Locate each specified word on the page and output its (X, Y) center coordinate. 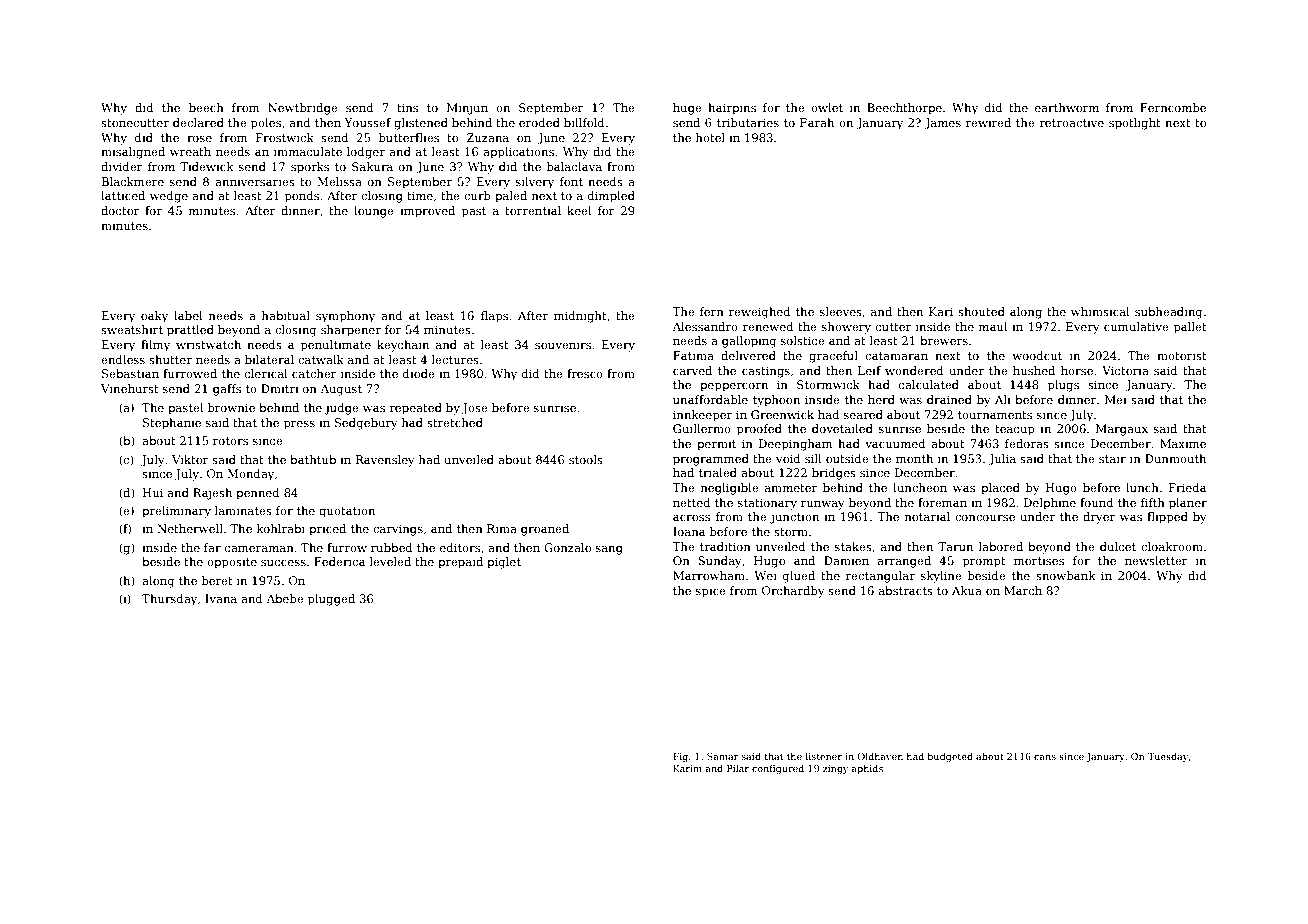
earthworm (1067, 107)
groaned (545, 530)
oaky (154, 317)
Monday (250, 475)
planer (1188, 504)
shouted (981, 311)
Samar (723, 756)
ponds (302, 197)
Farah (817, 122)
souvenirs (563, 344)
